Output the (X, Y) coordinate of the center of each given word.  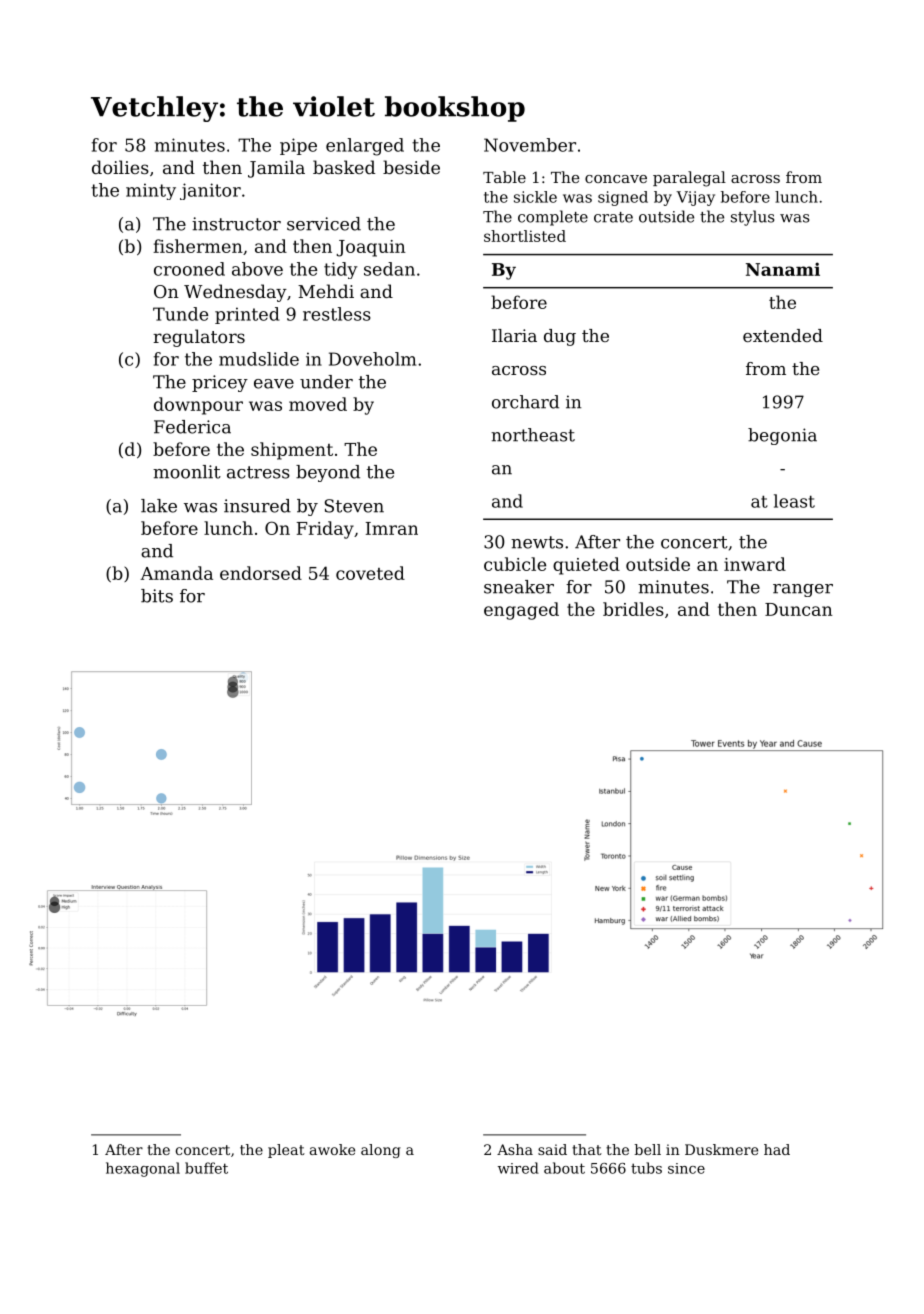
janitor (210, 191)
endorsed (261, 573)
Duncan (799, 609)
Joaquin (371, 248)
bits (157, 596)
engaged (521, 611)
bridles (633, 609)
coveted (370, 573)
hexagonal (143, 1169)
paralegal (689, 179)
